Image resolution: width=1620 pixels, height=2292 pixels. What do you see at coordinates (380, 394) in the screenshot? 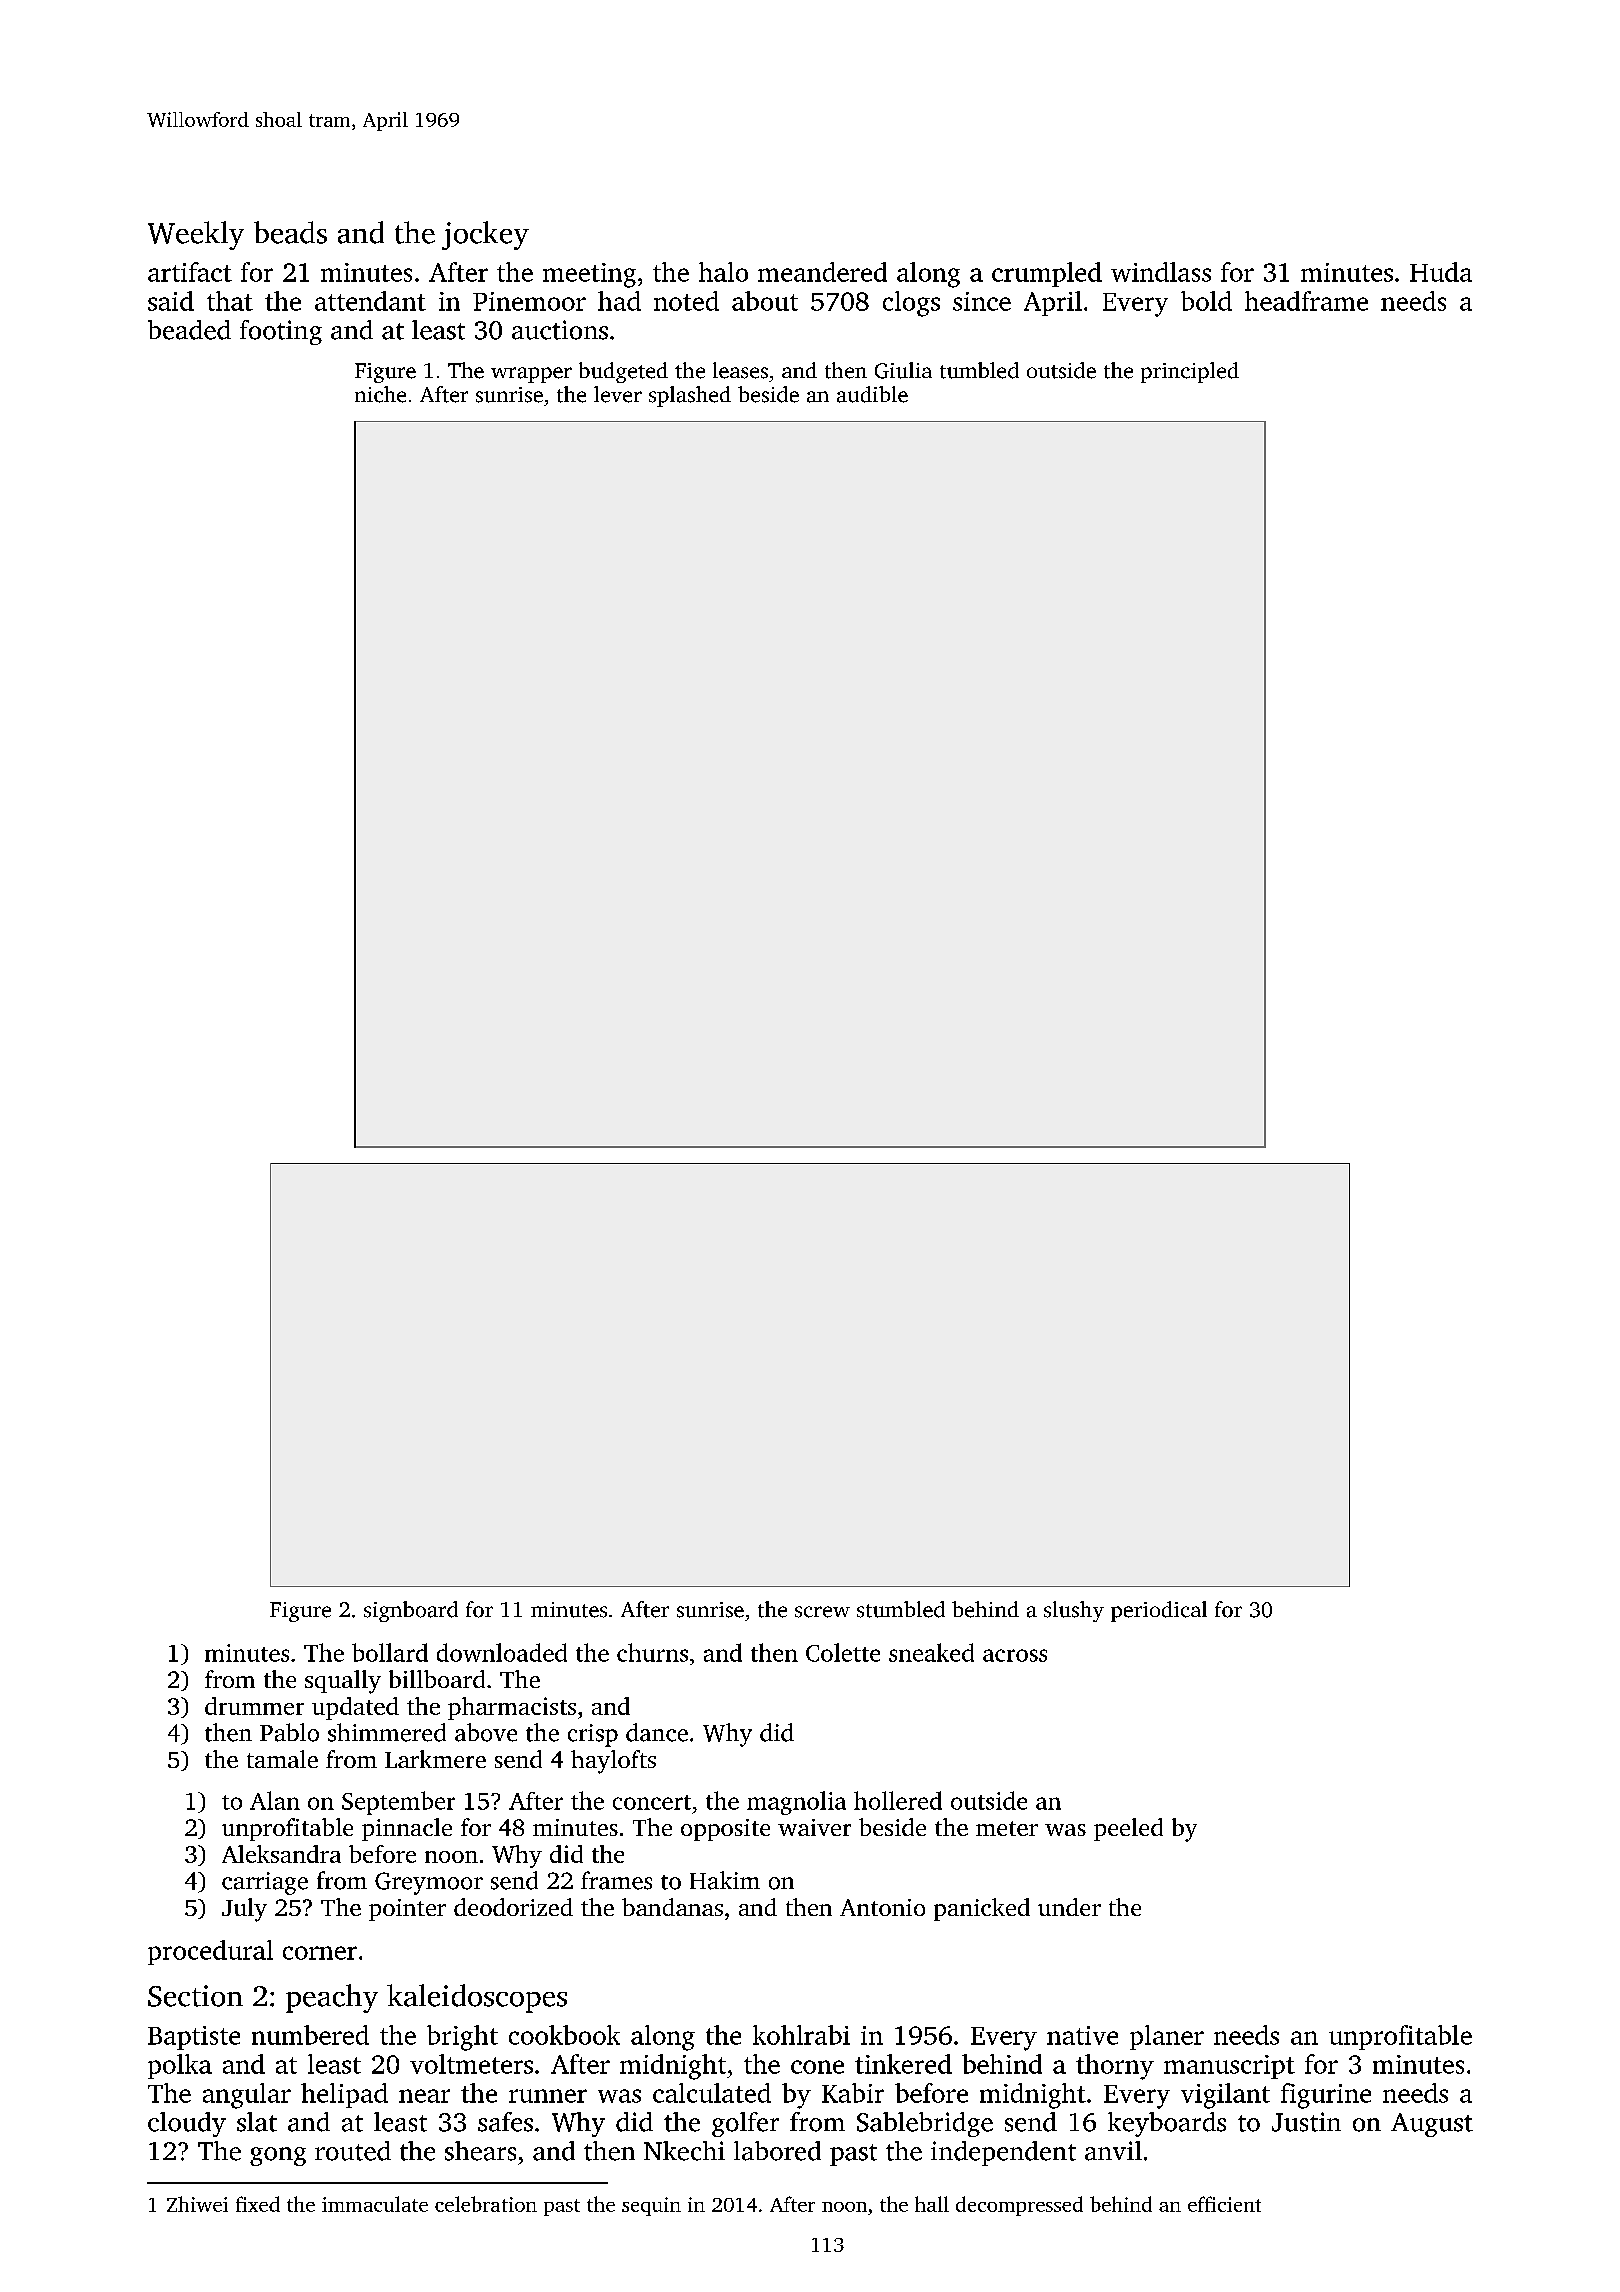
I see `niche` at bounding box center [380, 394].
